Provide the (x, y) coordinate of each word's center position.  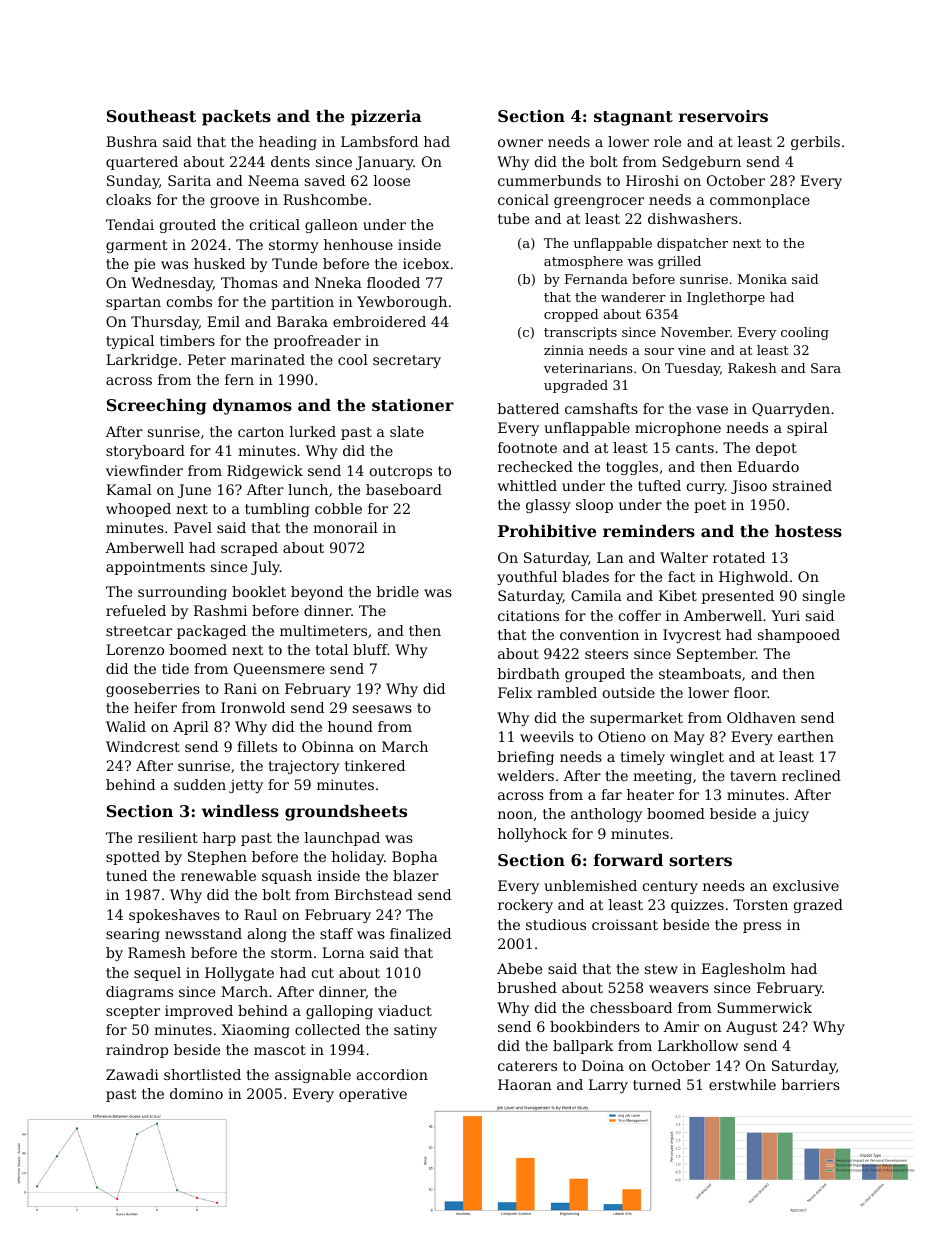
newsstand (203, 933)
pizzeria (386, 118)
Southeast (151, 115)
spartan (133, 303)
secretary (407, 361)
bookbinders (595, 1026)
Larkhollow (698, 1045)
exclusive (806, 885)
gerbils (815, 143)
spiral (807, 429)
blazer (416, 875)
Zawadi (132, 1074)
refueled (136, 610)
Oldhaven (761, 717)
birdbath (529, 673)
